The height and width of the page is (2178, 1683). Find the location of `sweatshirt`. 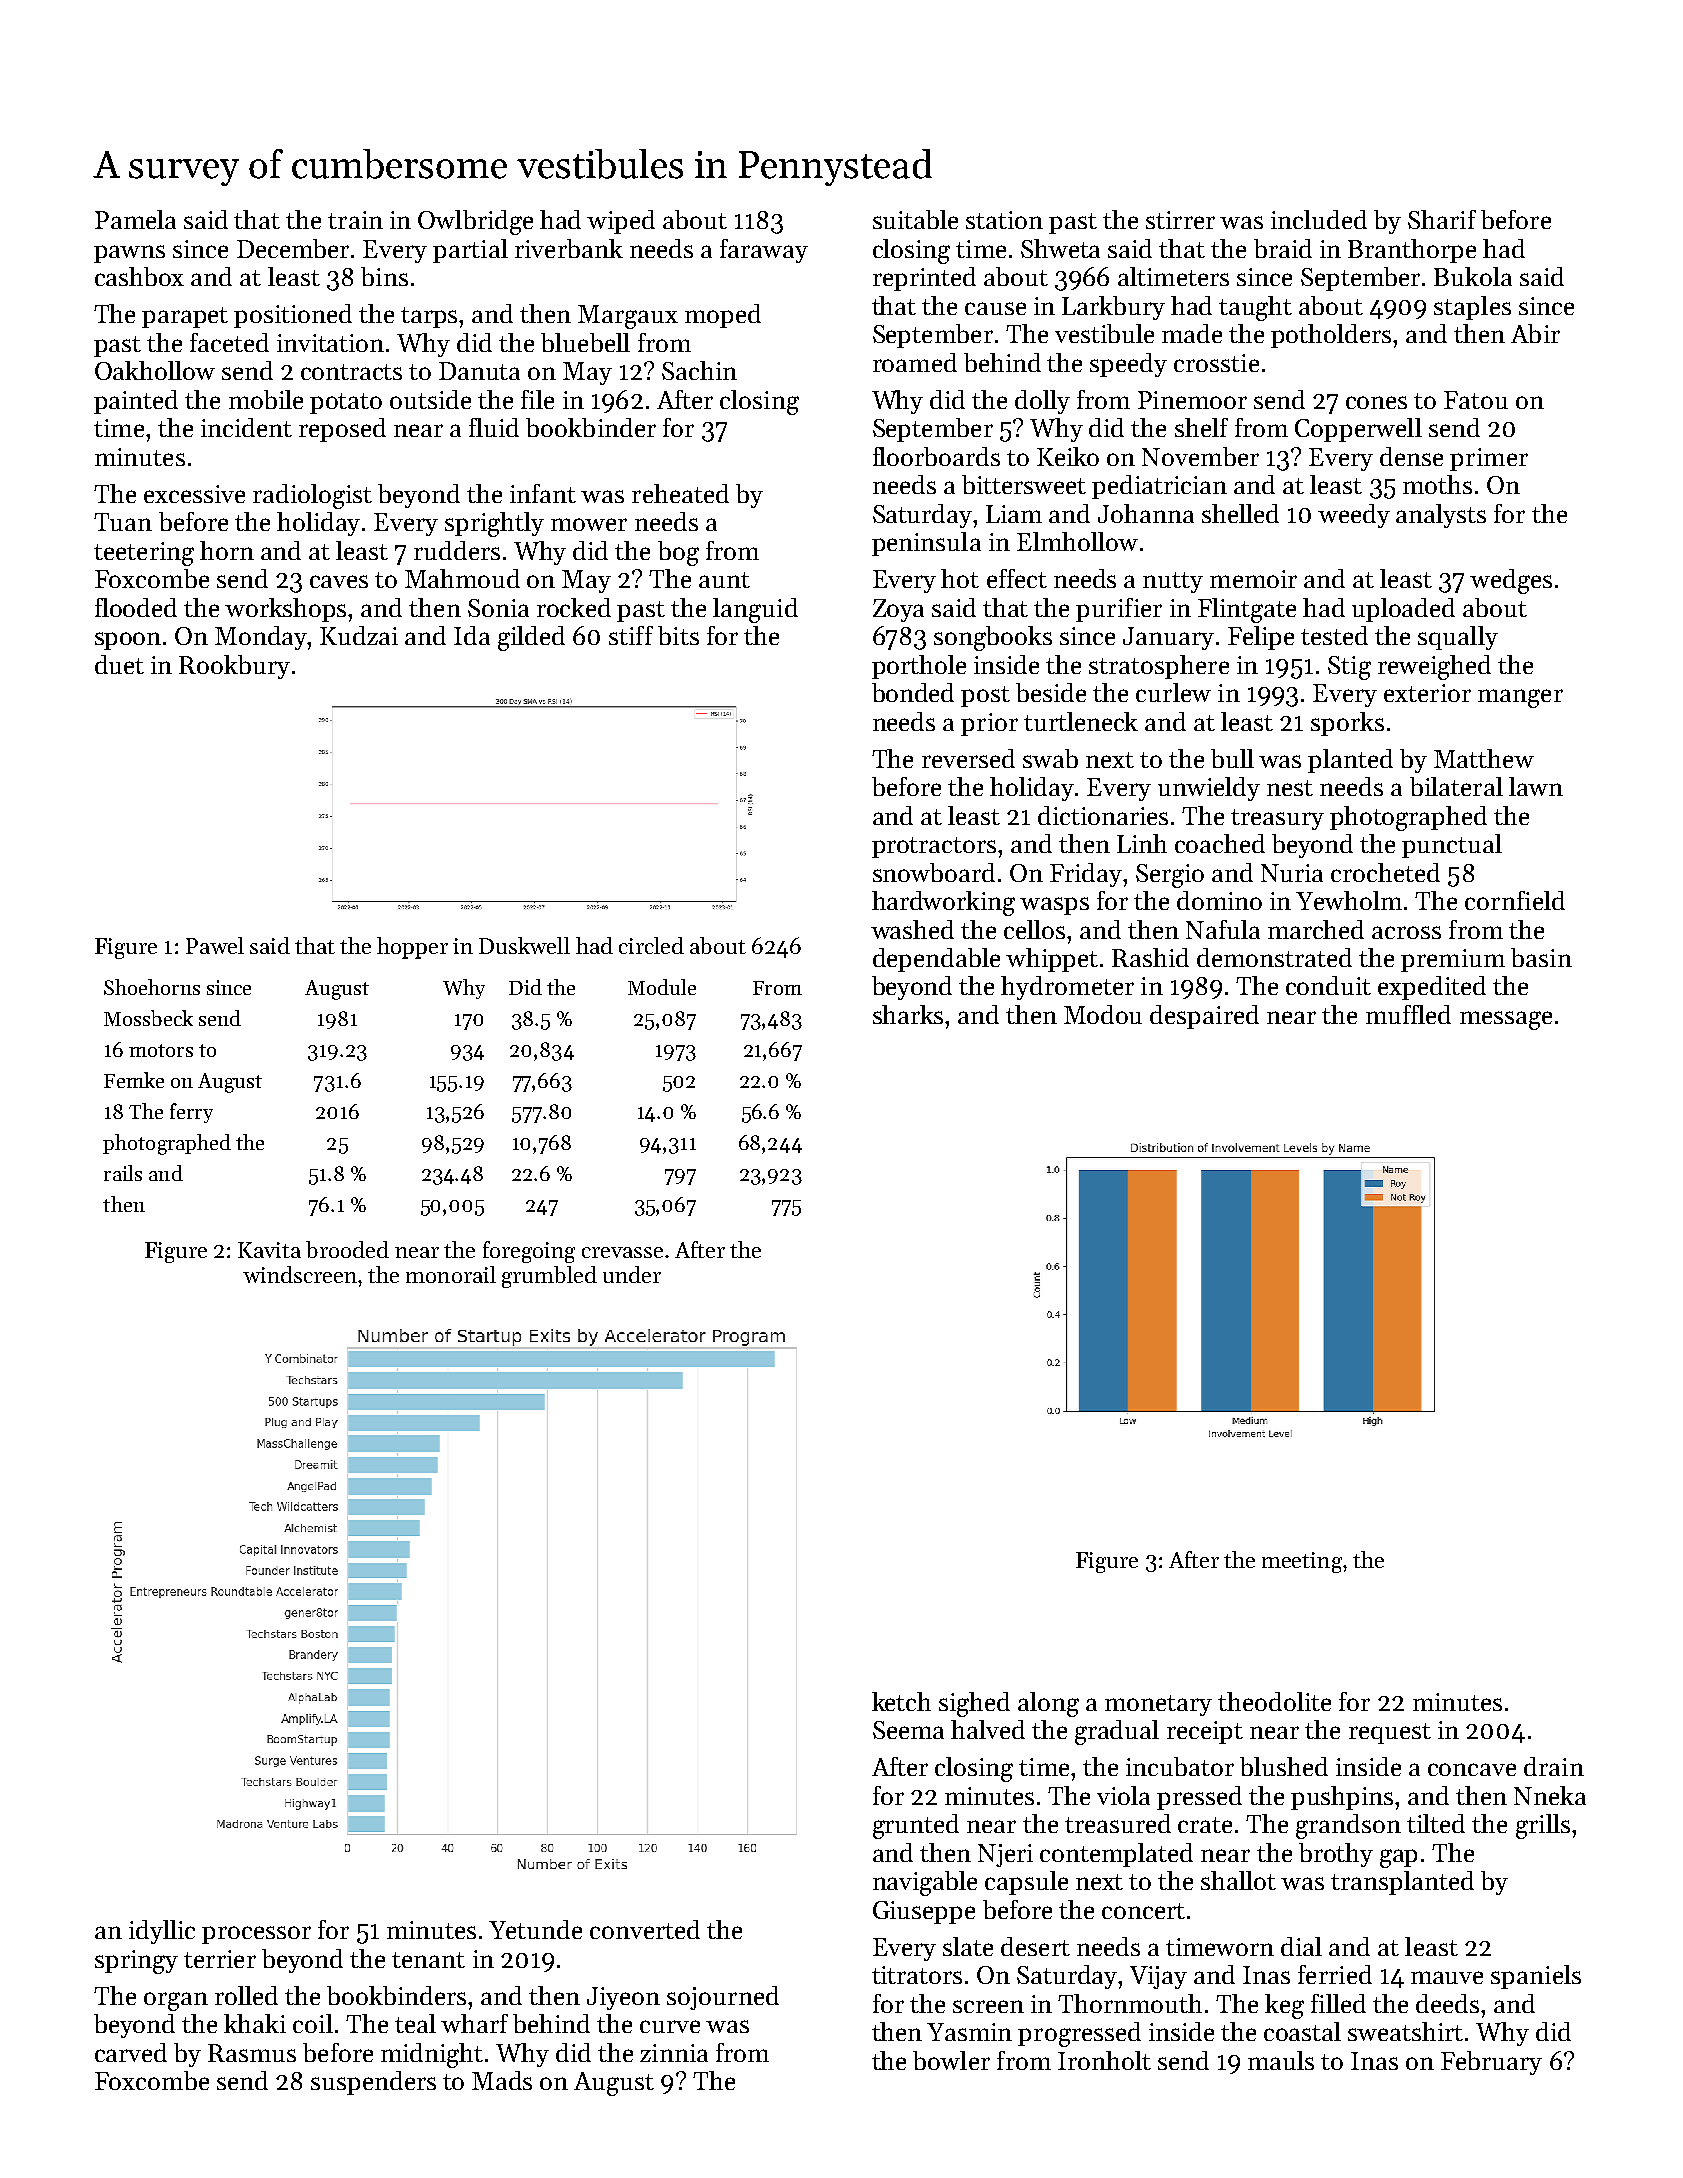

sweatshirt is located at coordinates (1405, 2031).
